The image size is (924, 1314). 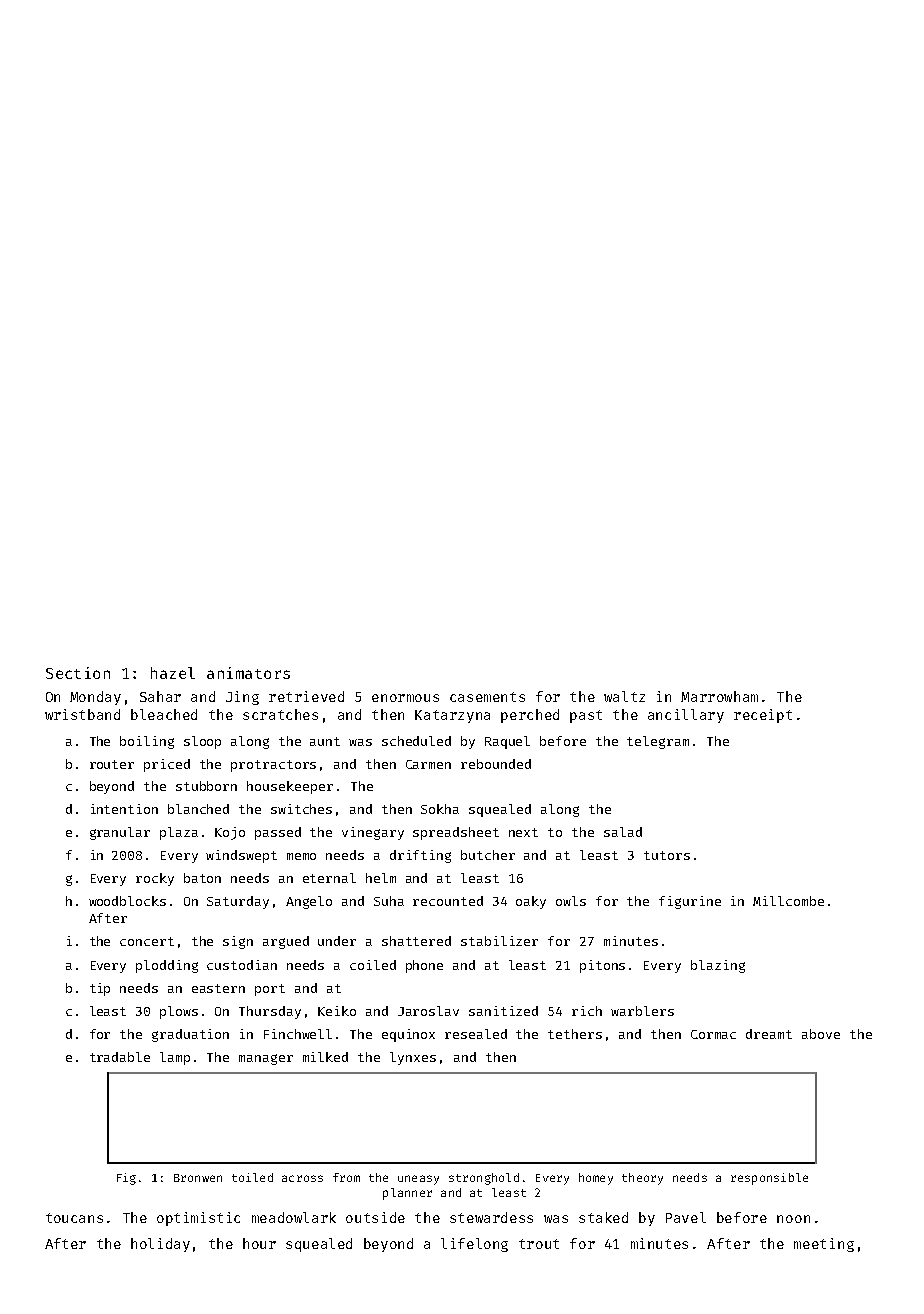 What do you see at coordinates (242, 965) in the screenshot?
I see `custodian` at bounding box center [242, 965].
